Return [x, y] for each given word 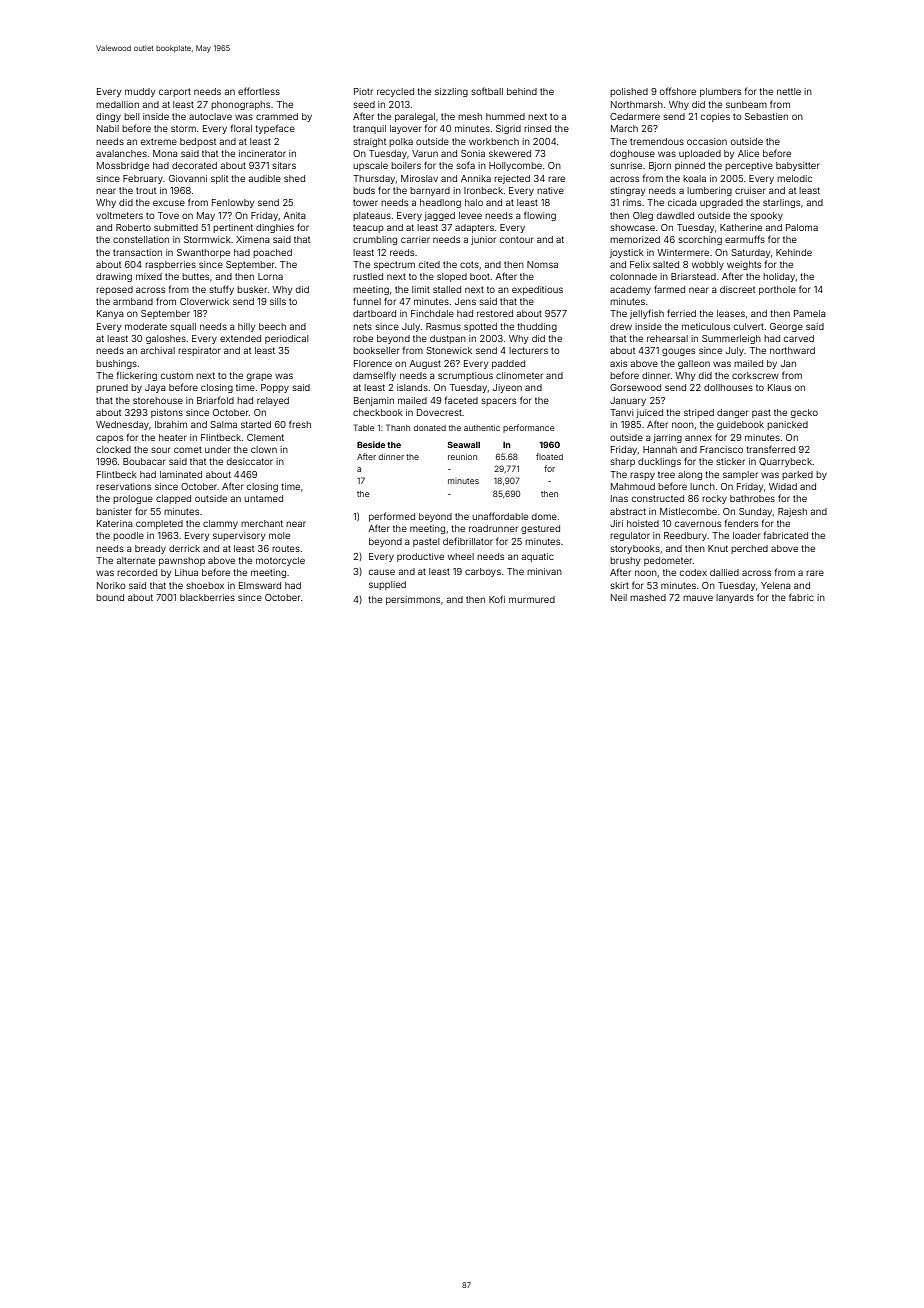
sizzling [451, 92]
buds [364, 190]
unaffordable [500, 516]
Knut [718, 548]
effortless [259, 91]
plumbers [720, 92]
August [425, 364]
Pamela [810, 313]
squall [183, 327]
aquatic [537, 557]
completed [159, 524]
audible [264, 178]
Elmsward [260, 585]
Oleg [643, 216]
